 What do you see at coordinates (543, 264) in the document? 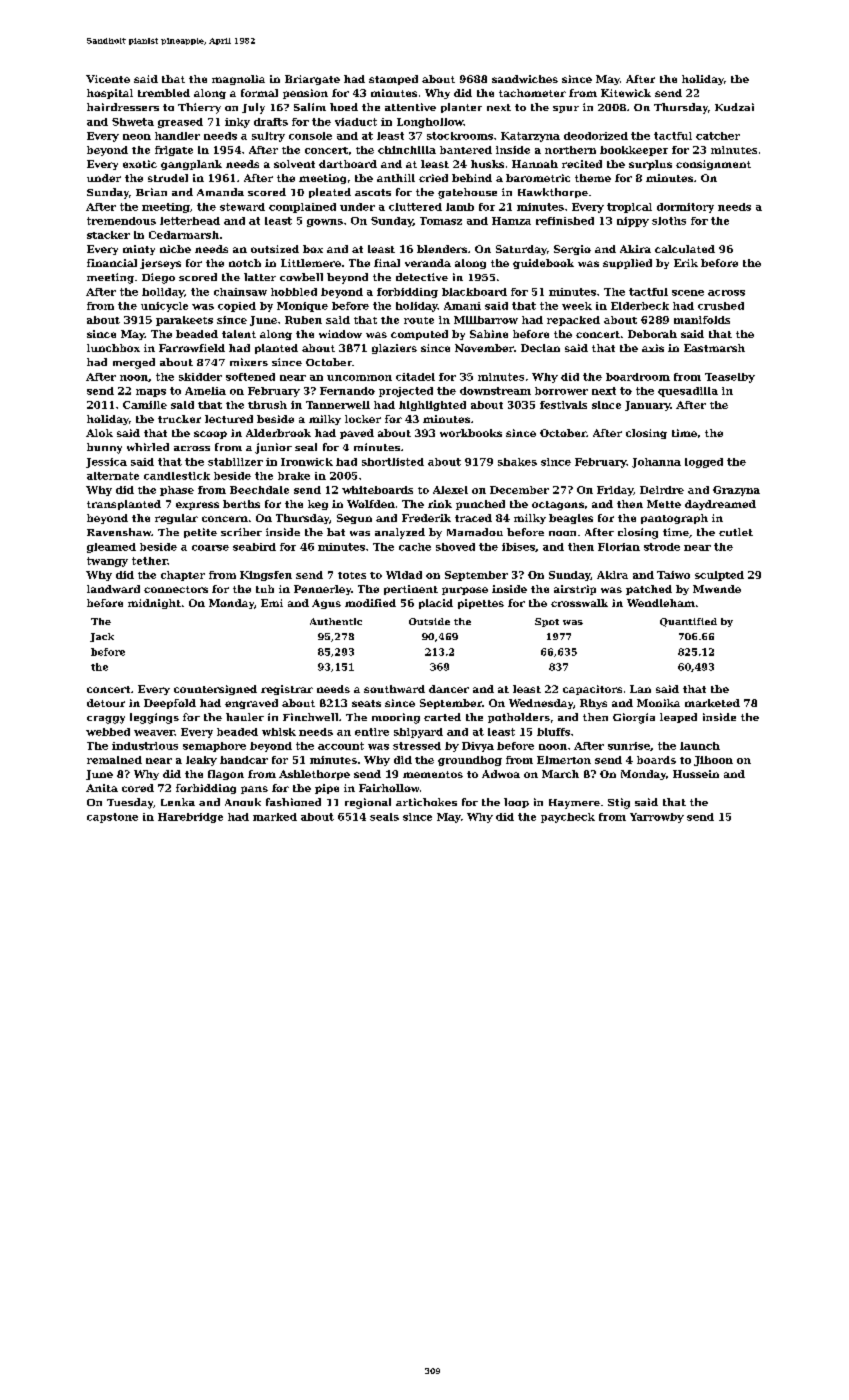
I see `guidebook` at bounding box center [543, 264].
